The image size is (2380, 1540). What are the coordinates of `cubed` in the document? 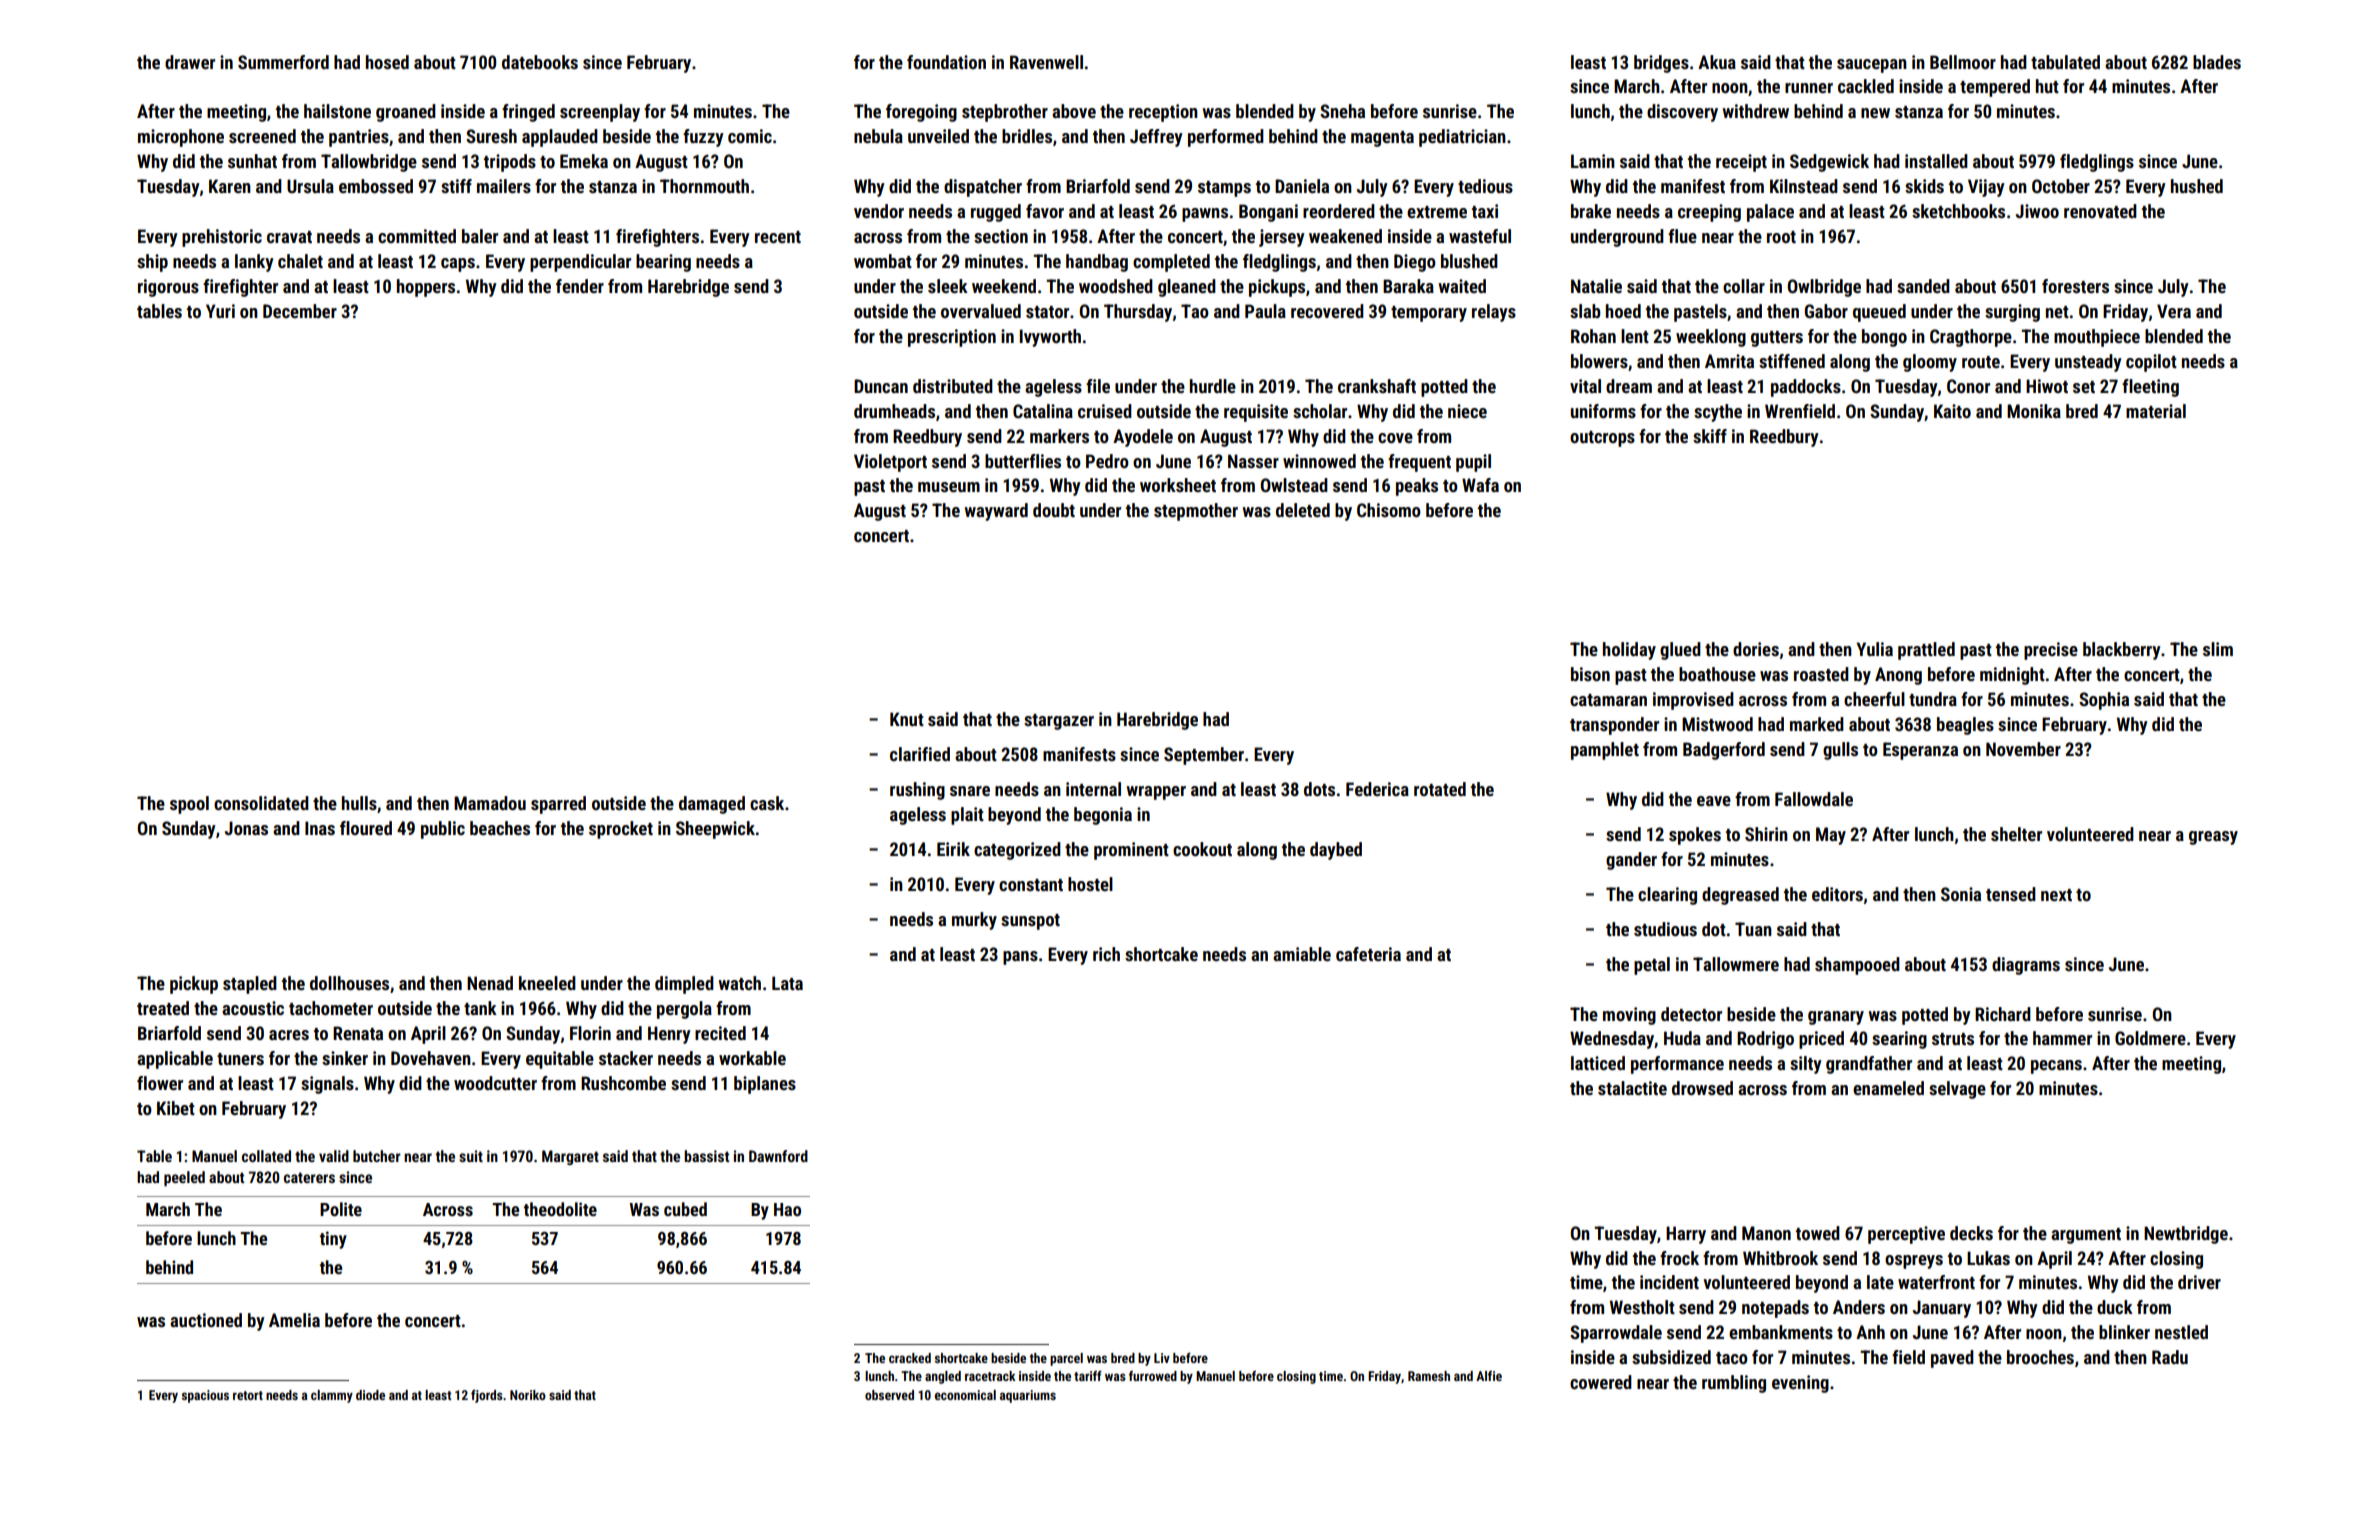 It's located at (685, 1209).
